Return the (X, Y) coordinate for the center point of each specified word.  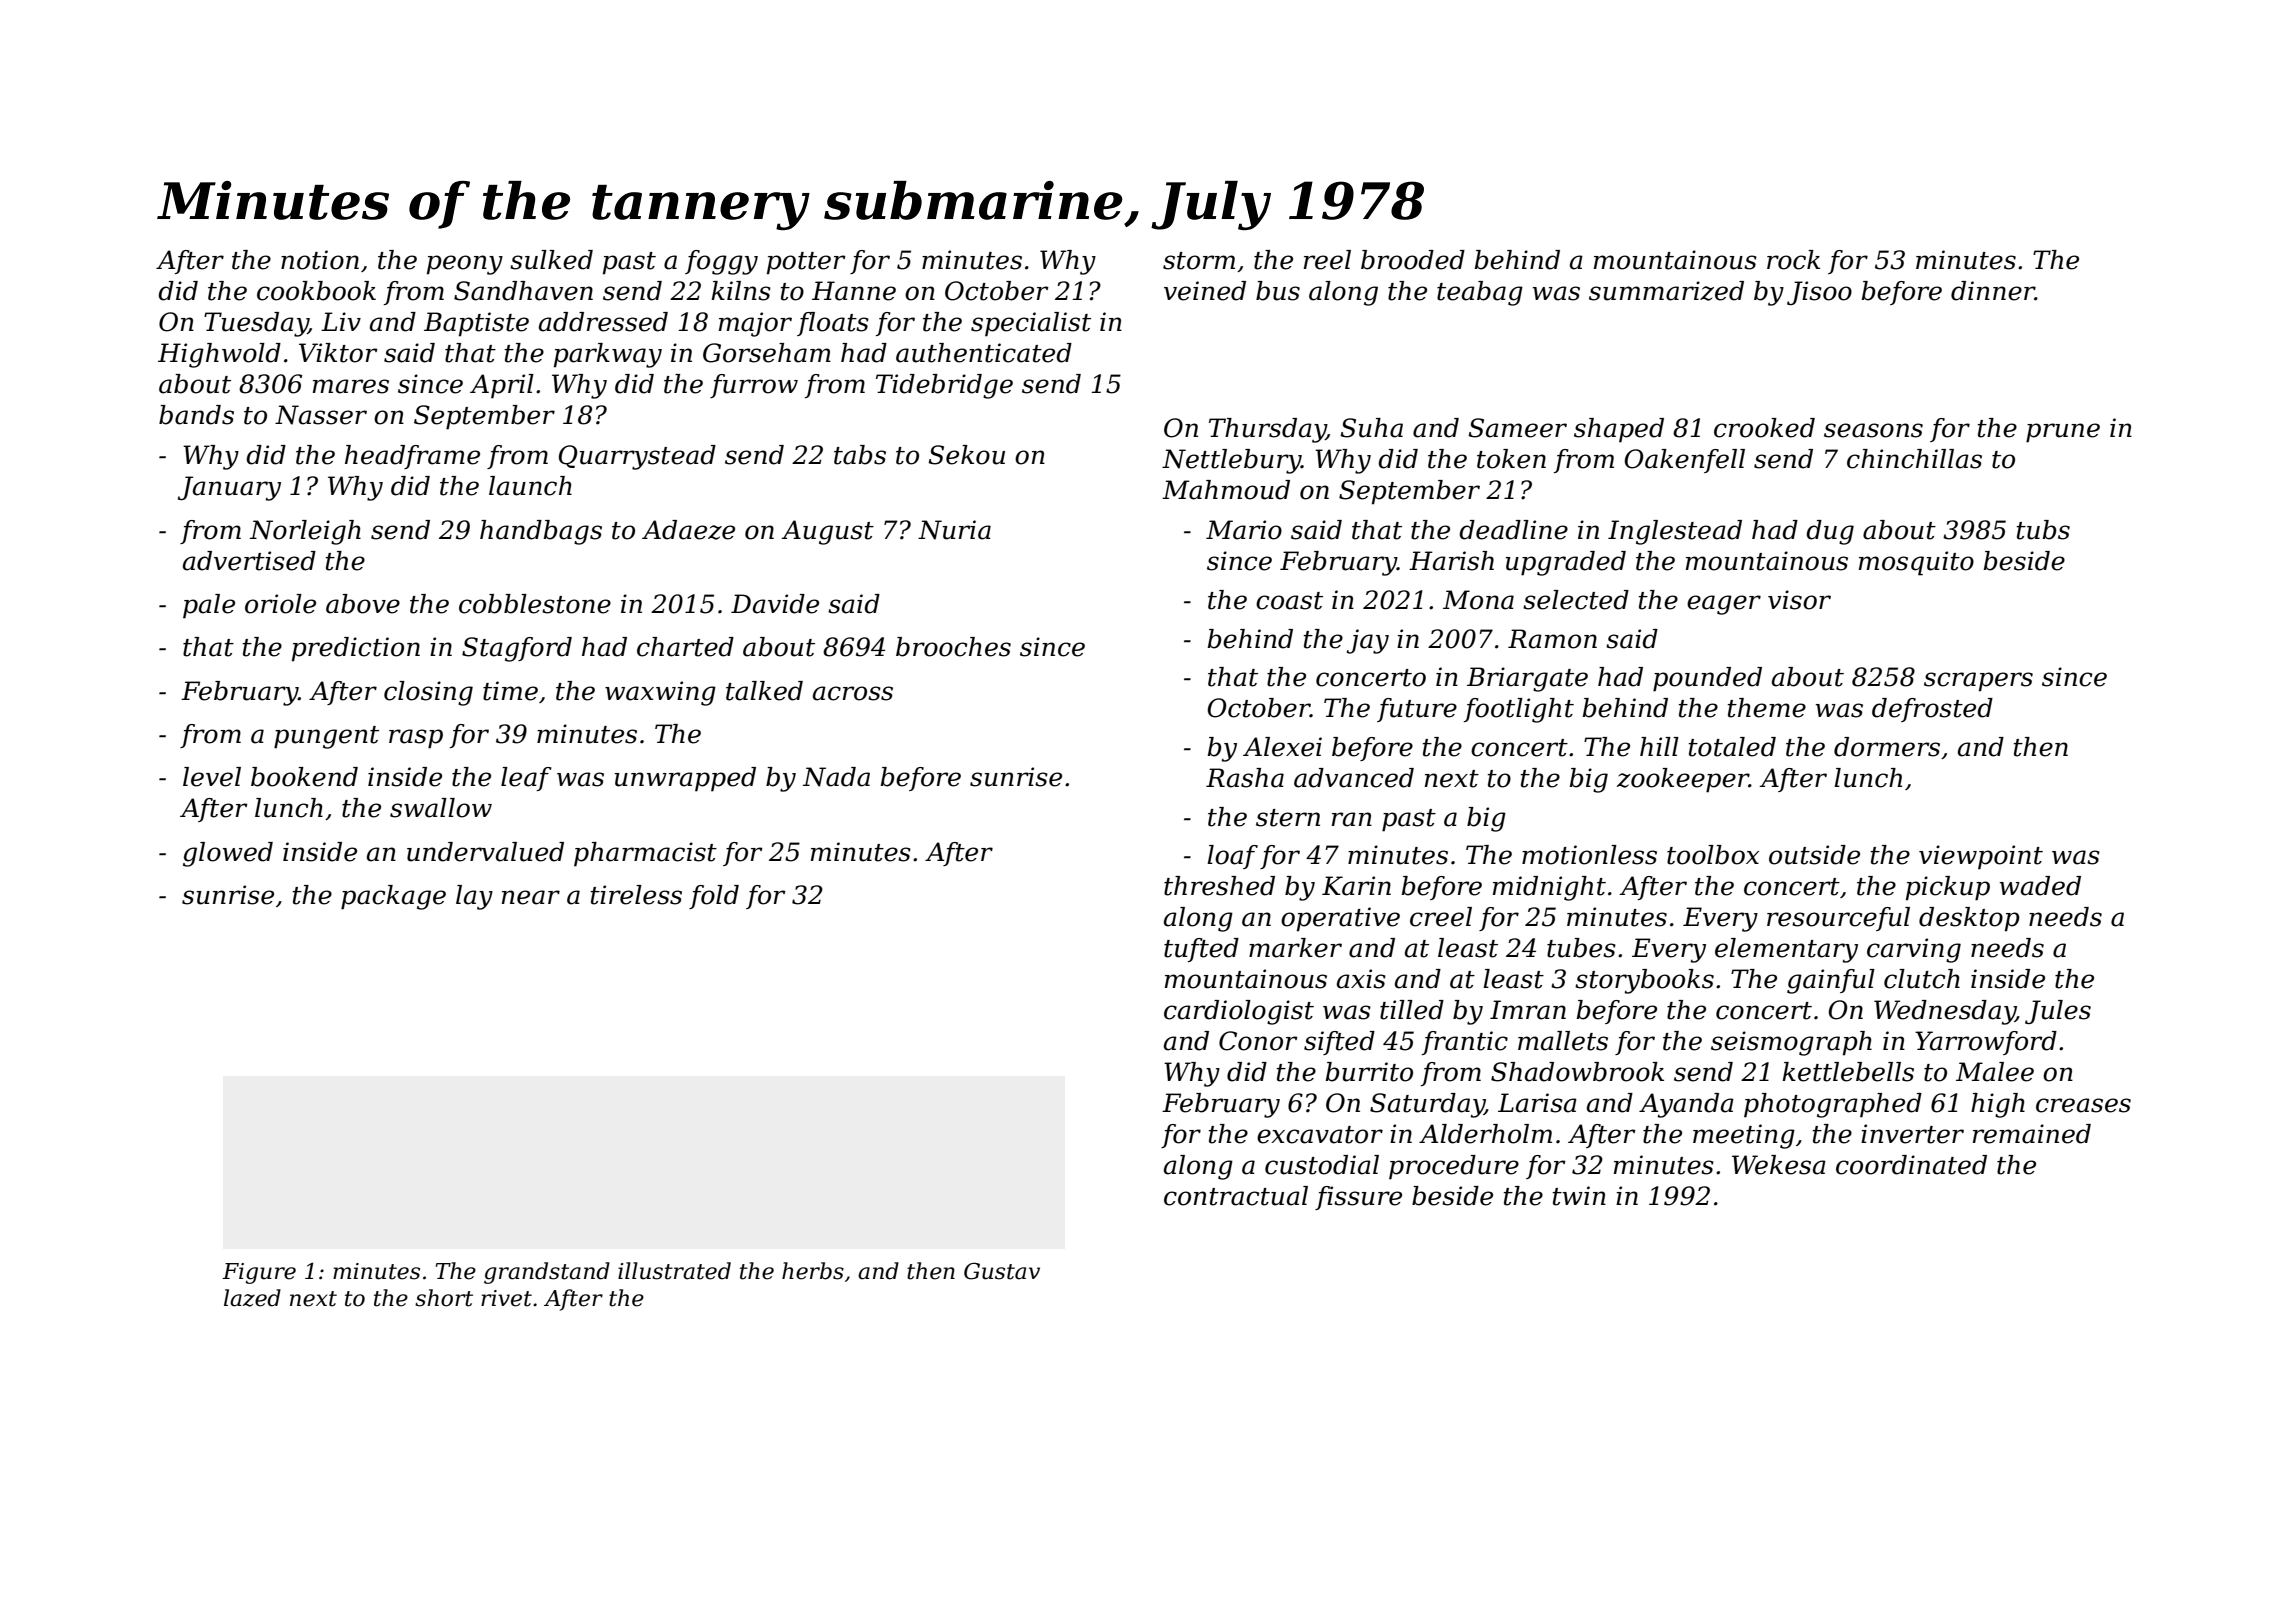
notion (320, 260)
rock (1793, 260)
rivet (506, 1298)
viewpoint (1981, 857)
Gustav (1002, 1271)
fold (714, 897)
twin (1579, 1196)
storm (1199, 261)
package (393, 897)
